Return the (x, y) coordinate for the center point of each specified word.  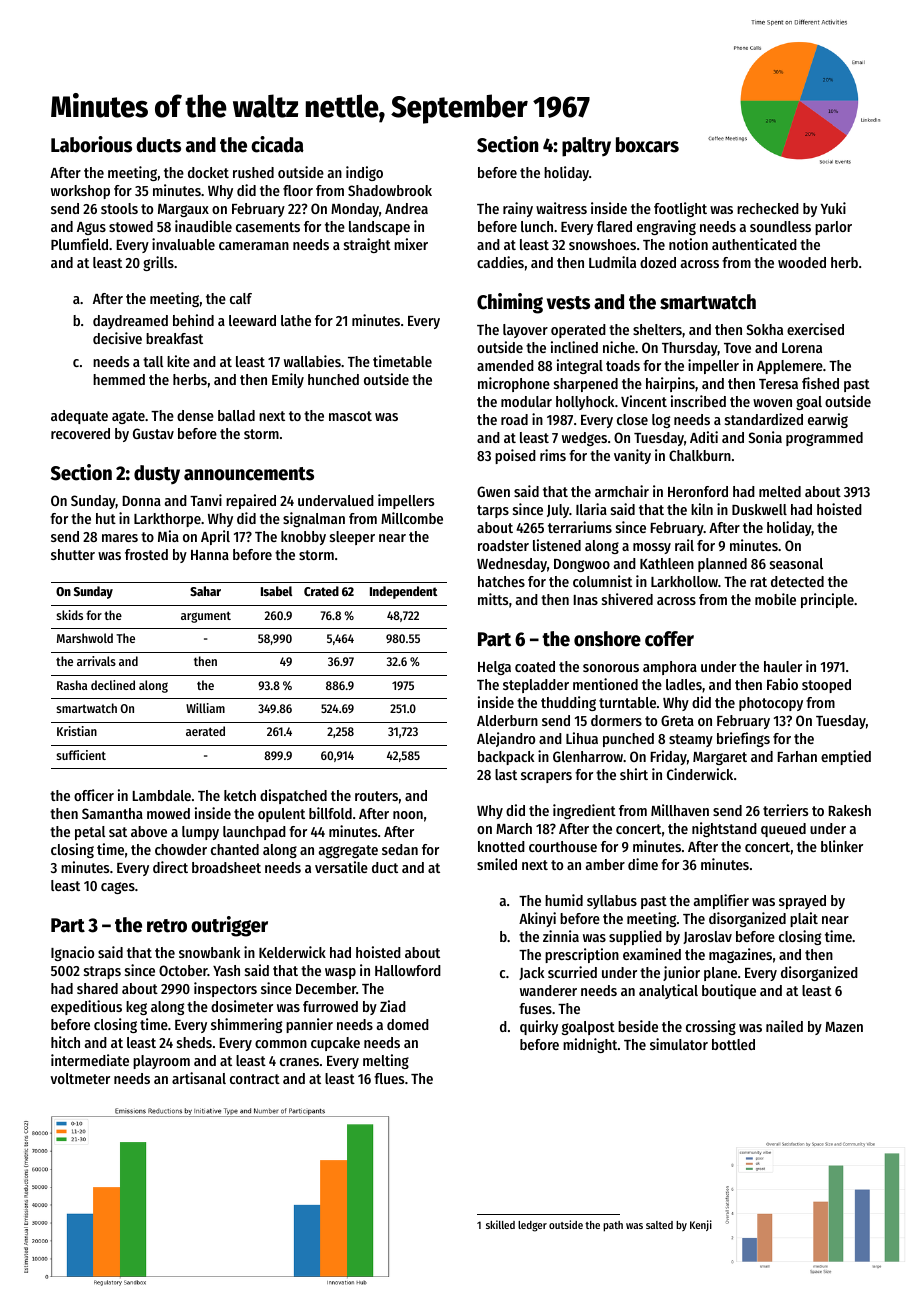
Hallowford (408, 970)
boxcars (647, 145)
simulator (679, 1044)
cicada (277, 144)
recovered (80, 433)
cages (118, 888)
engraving (666, 227)
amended (505, 365)
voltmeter (80, 1078)
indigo (364, 173)
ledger (532, 1226)
